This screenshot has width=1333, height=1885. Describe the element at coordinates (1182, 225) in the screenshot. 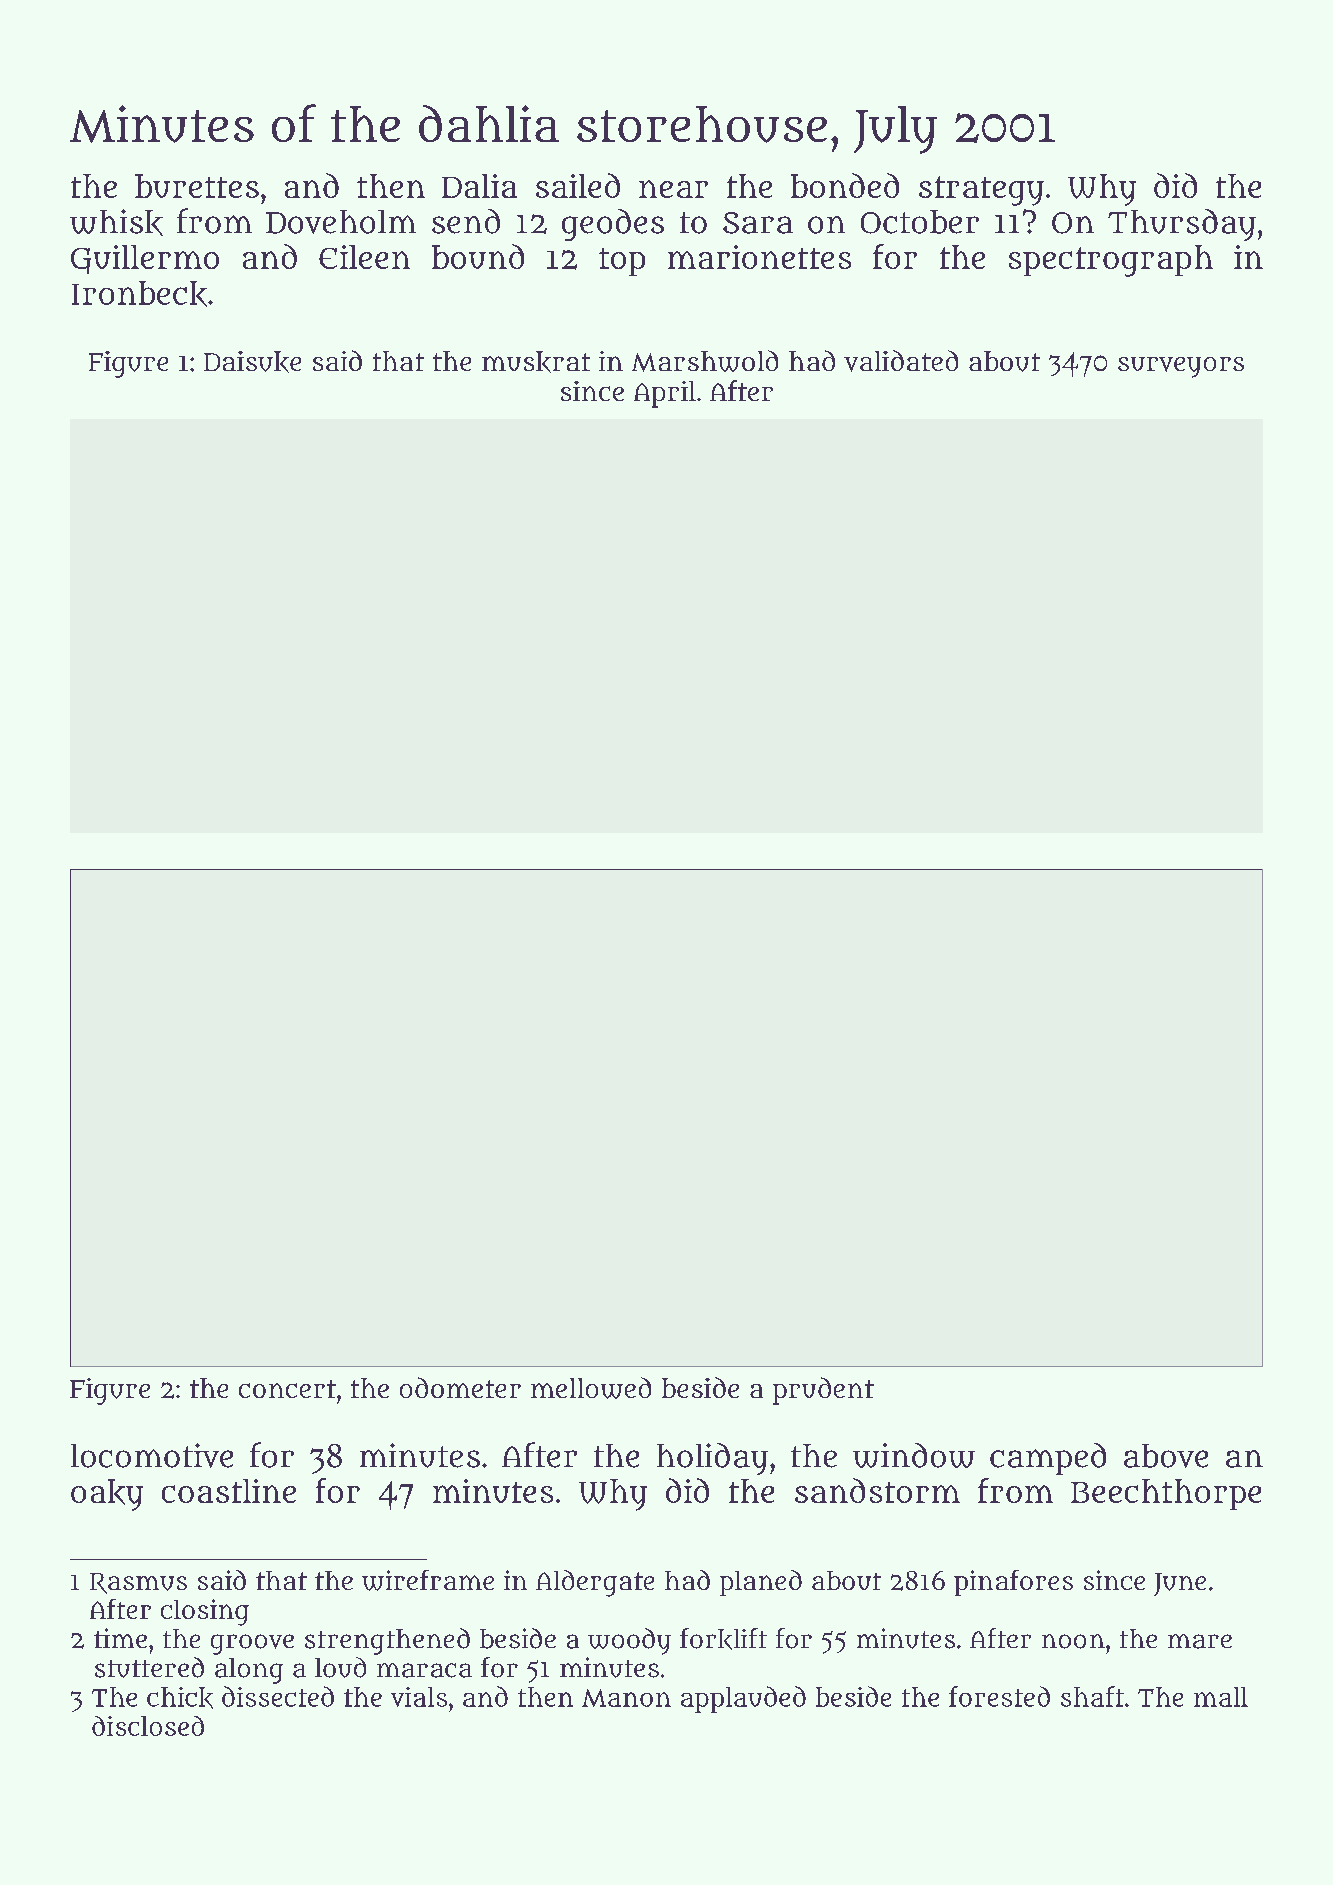

I see `Thursday` at that location.
